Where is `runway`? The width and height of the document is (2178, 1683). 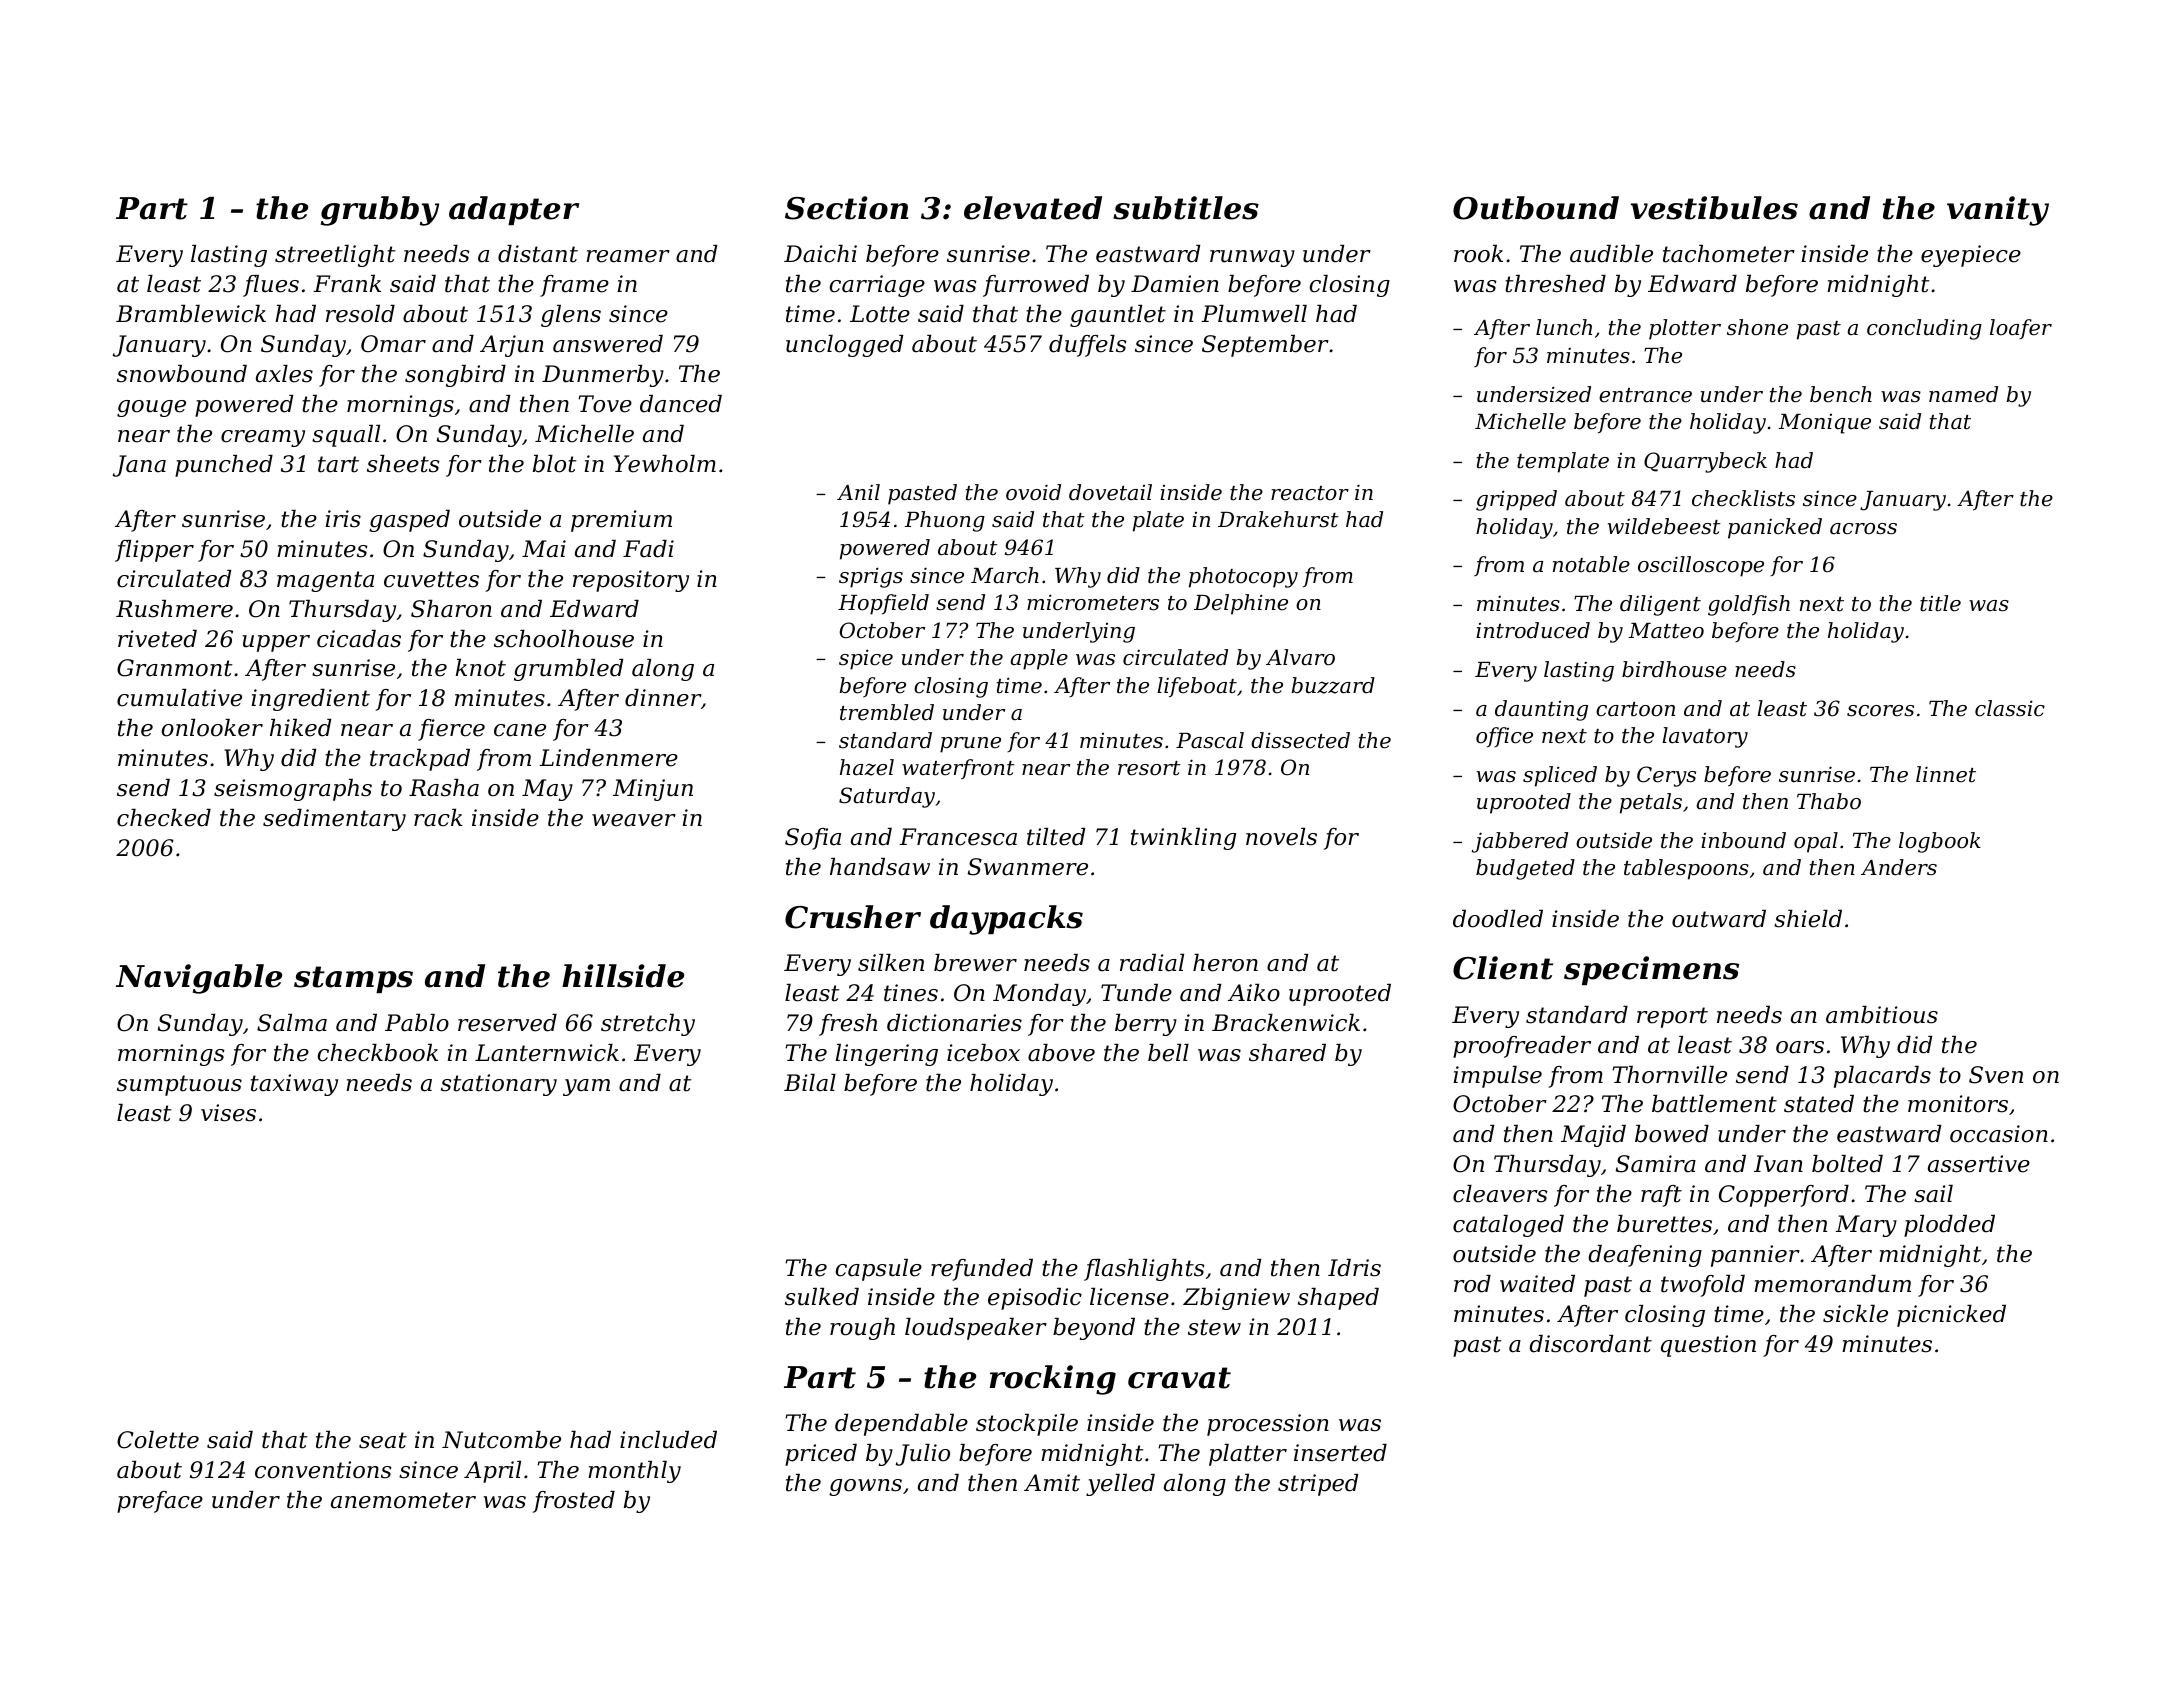 runway is located at coordinates (1252, 258).
